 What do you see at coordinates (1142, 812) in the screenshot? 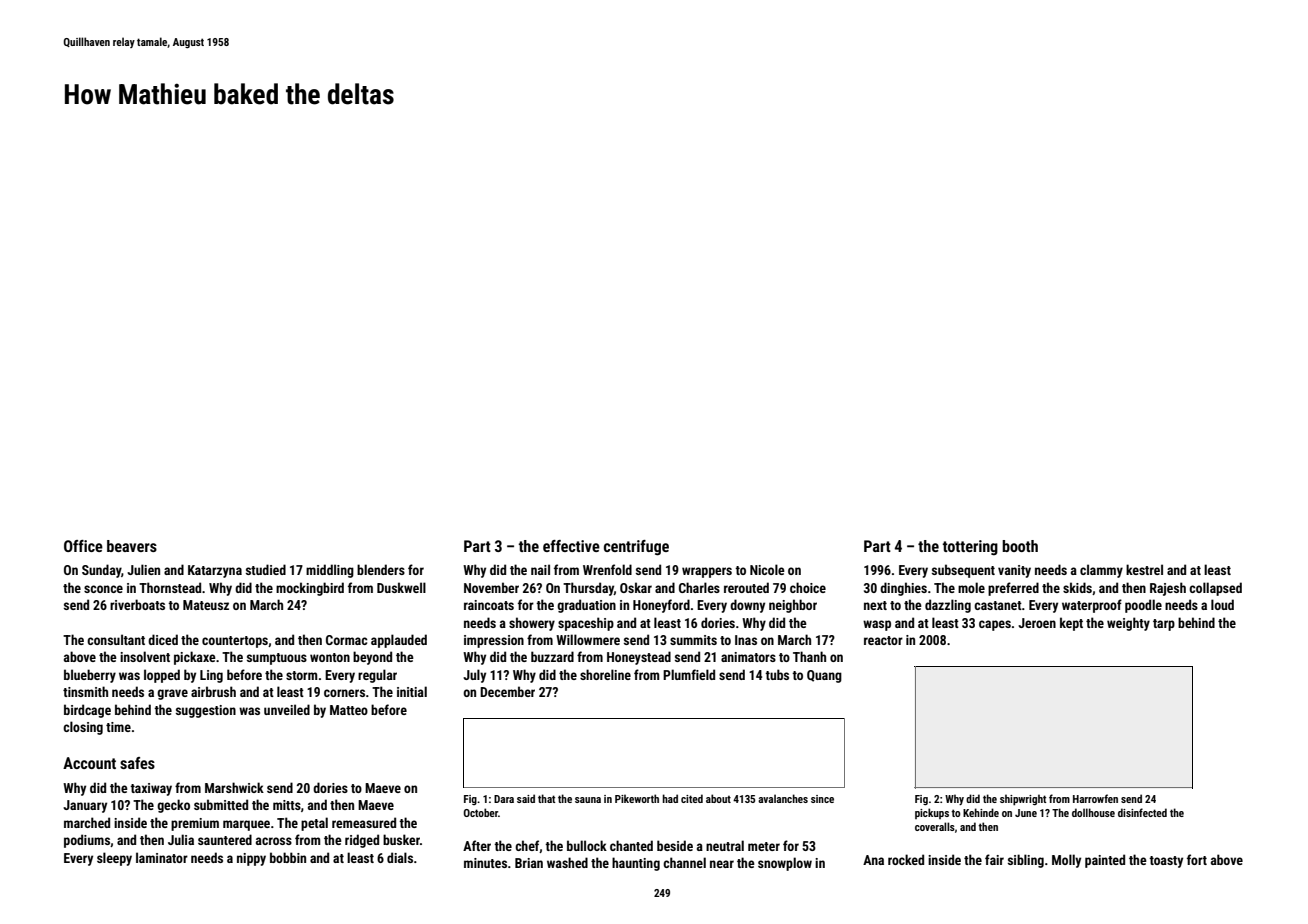
I see `disinfected` at bounding box center [1142, 812].
